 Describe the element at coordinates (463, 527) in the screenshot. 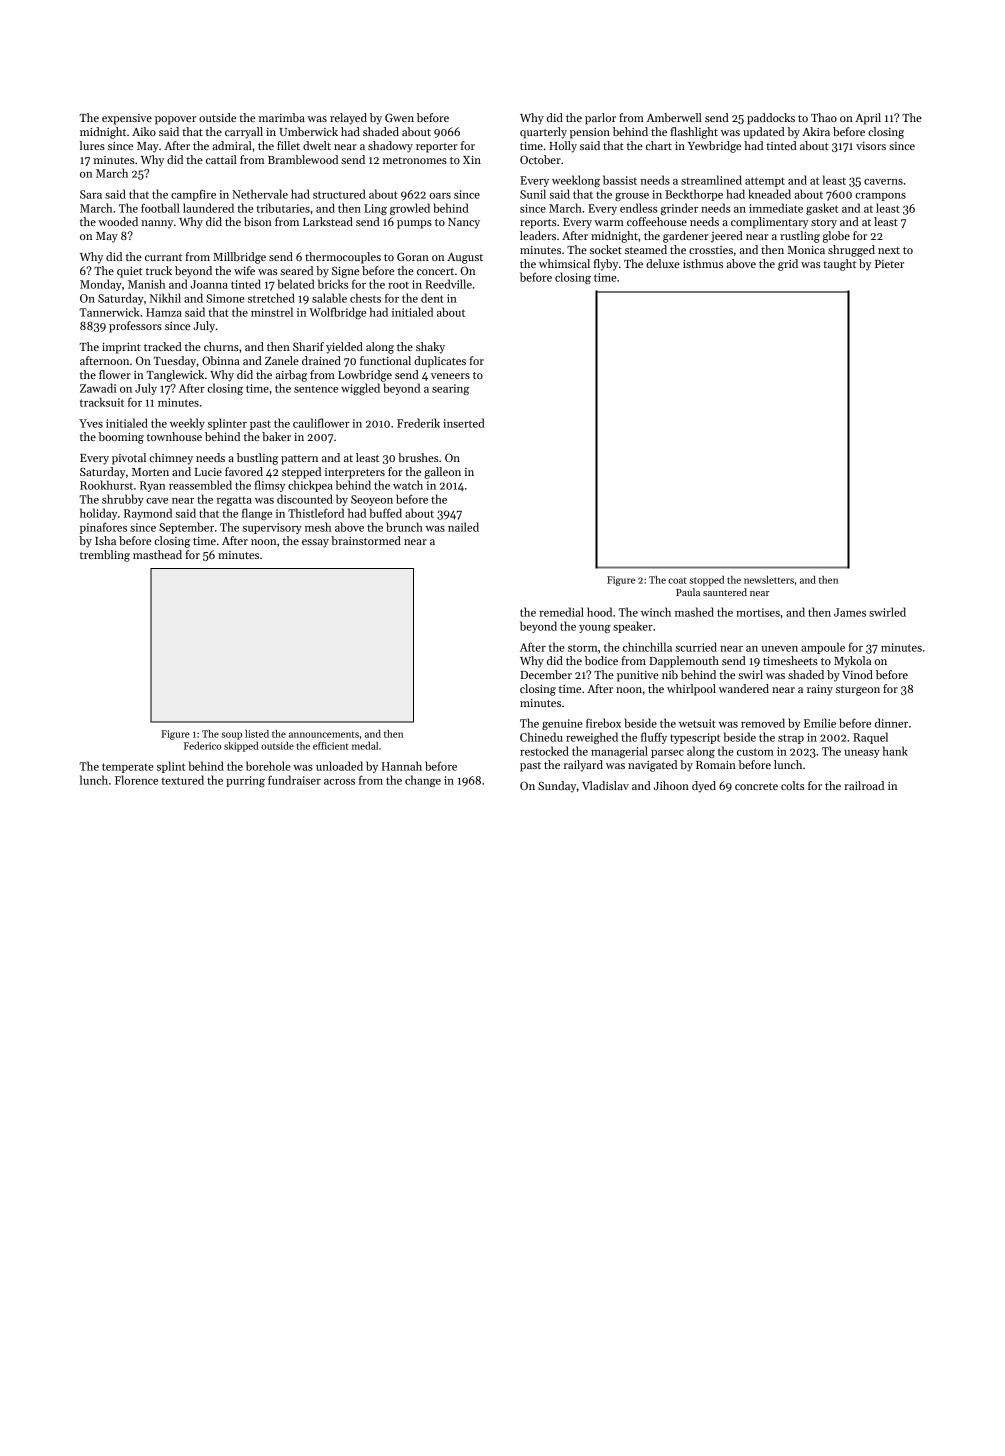

I see `nailed` at that location.
